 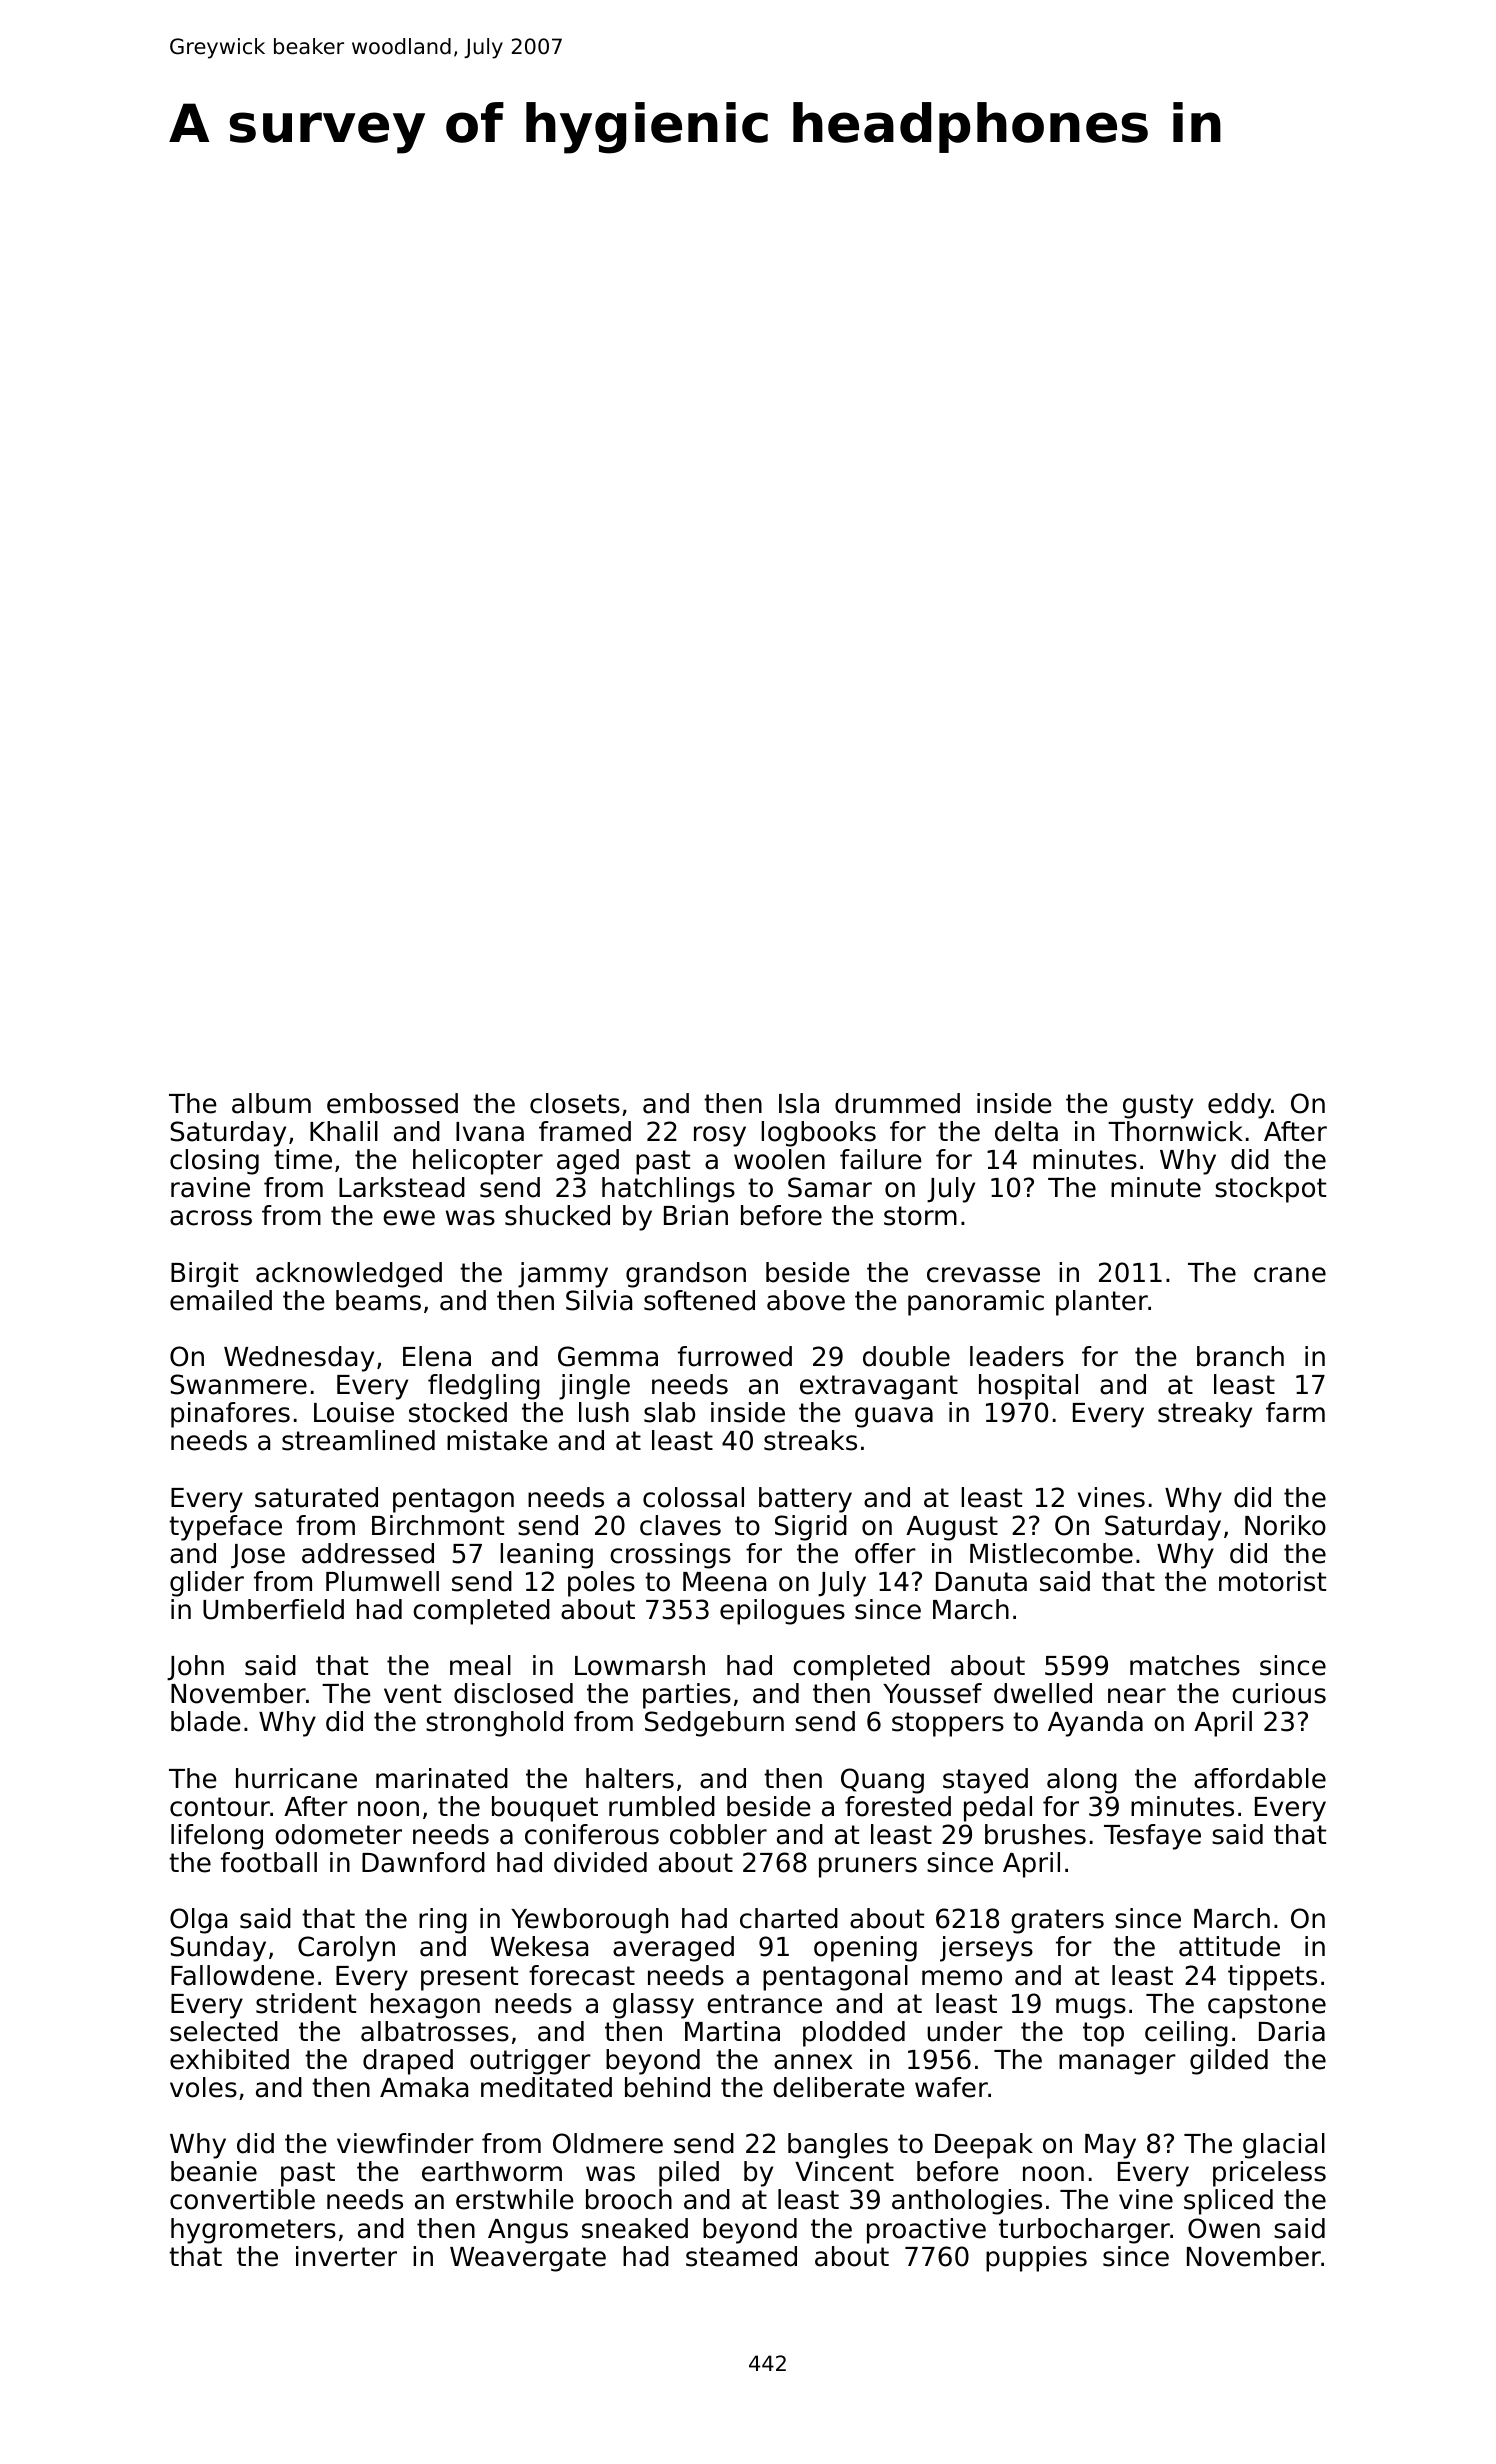 I want to click on Isla, so click(x=799, y=1103).
